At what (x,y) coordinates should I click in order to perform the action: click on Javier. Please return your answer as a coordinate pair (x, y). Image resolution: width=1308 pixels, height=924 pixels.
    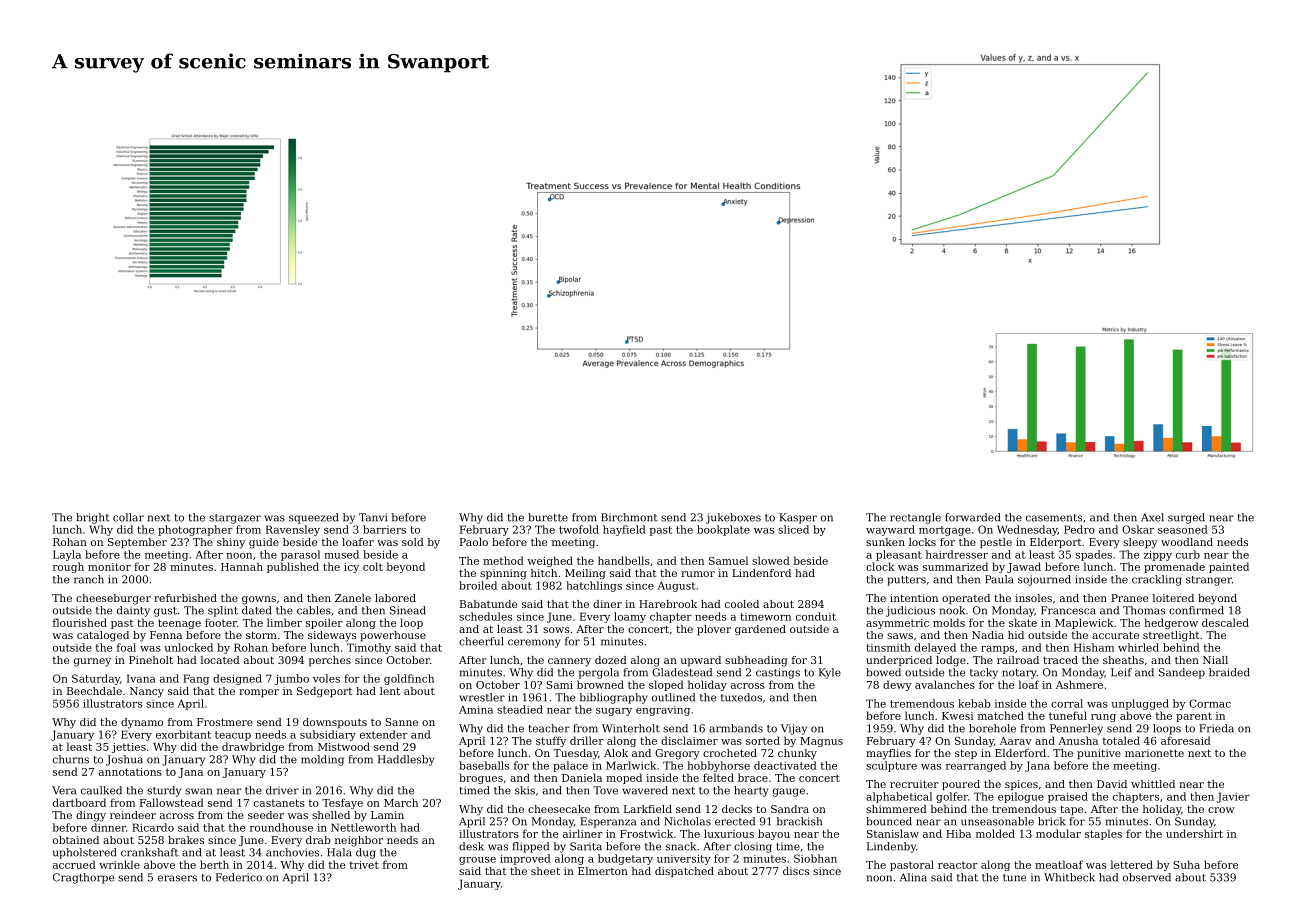
    Looking at the image, I should click on (1233, 797).
